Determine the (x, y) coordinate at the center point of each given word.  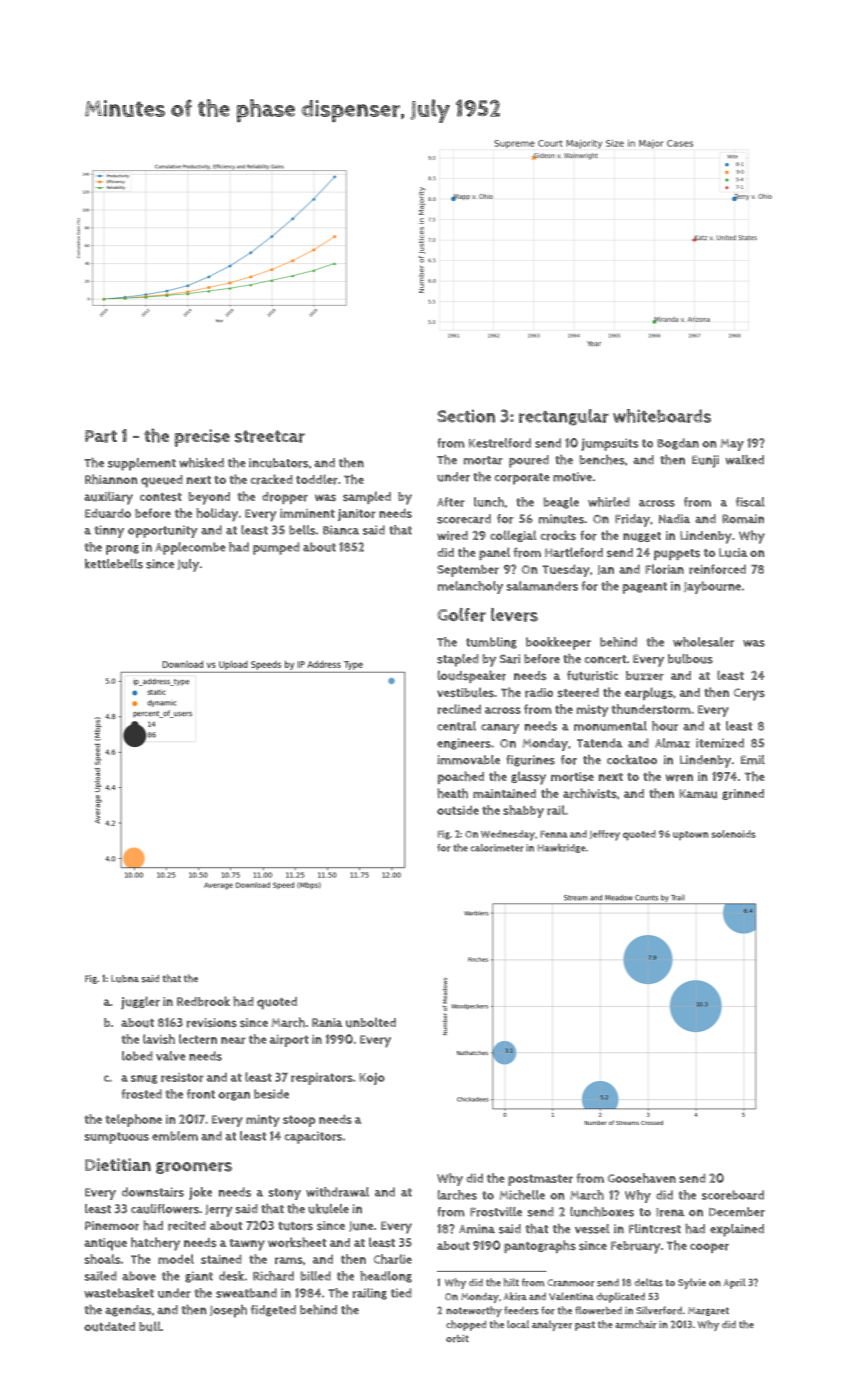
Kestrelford (500, 443)
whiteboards (662, 416)
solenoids (734, 834)
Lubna (125, 979)
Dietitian (118, 1164)
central (456, 726)
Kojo (372, 1079)
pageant (644, 588)
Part (101, 436)
